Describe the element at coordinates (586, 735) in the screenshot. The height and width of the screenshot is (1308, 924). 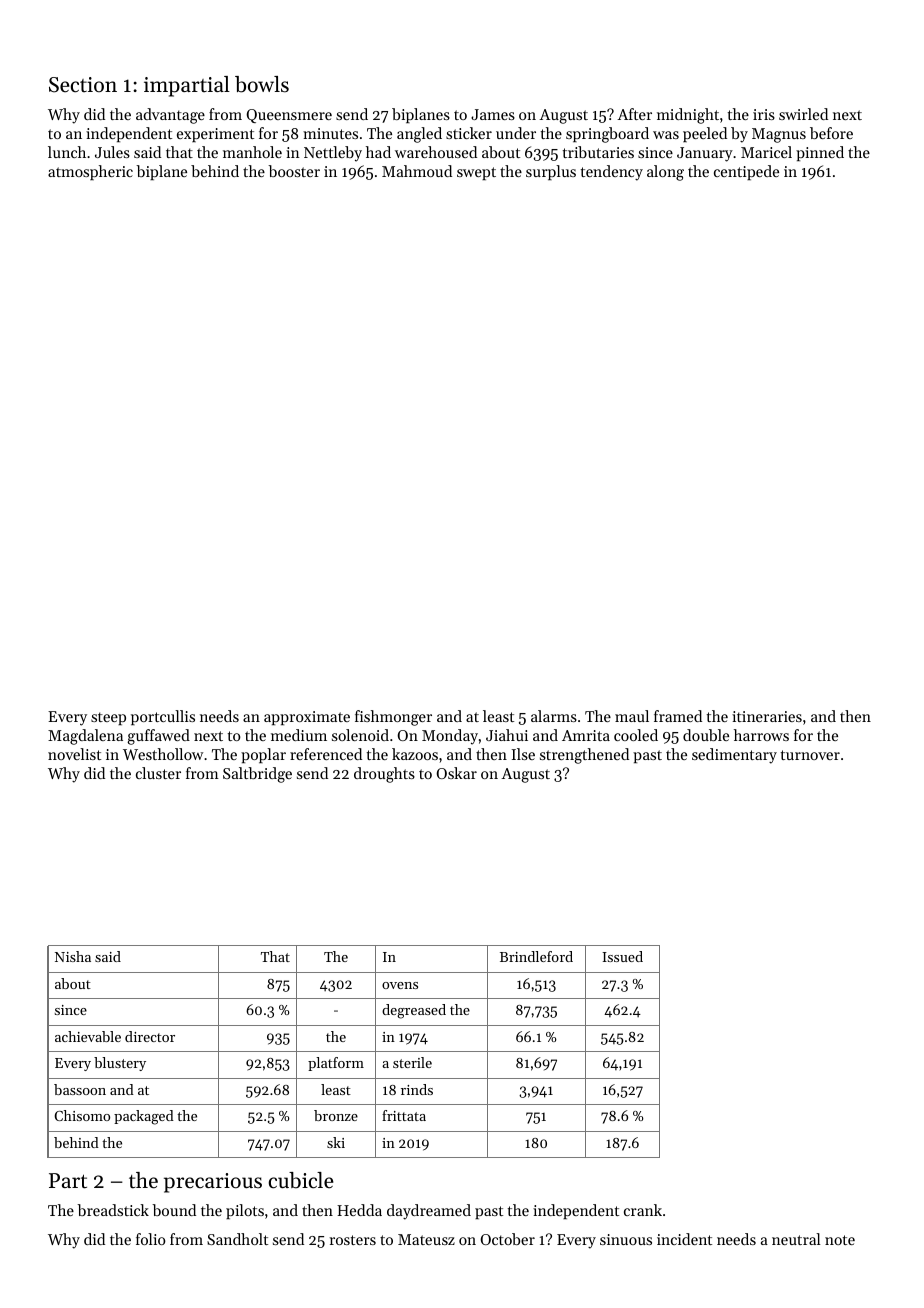
I see `Amrita` at that location.
